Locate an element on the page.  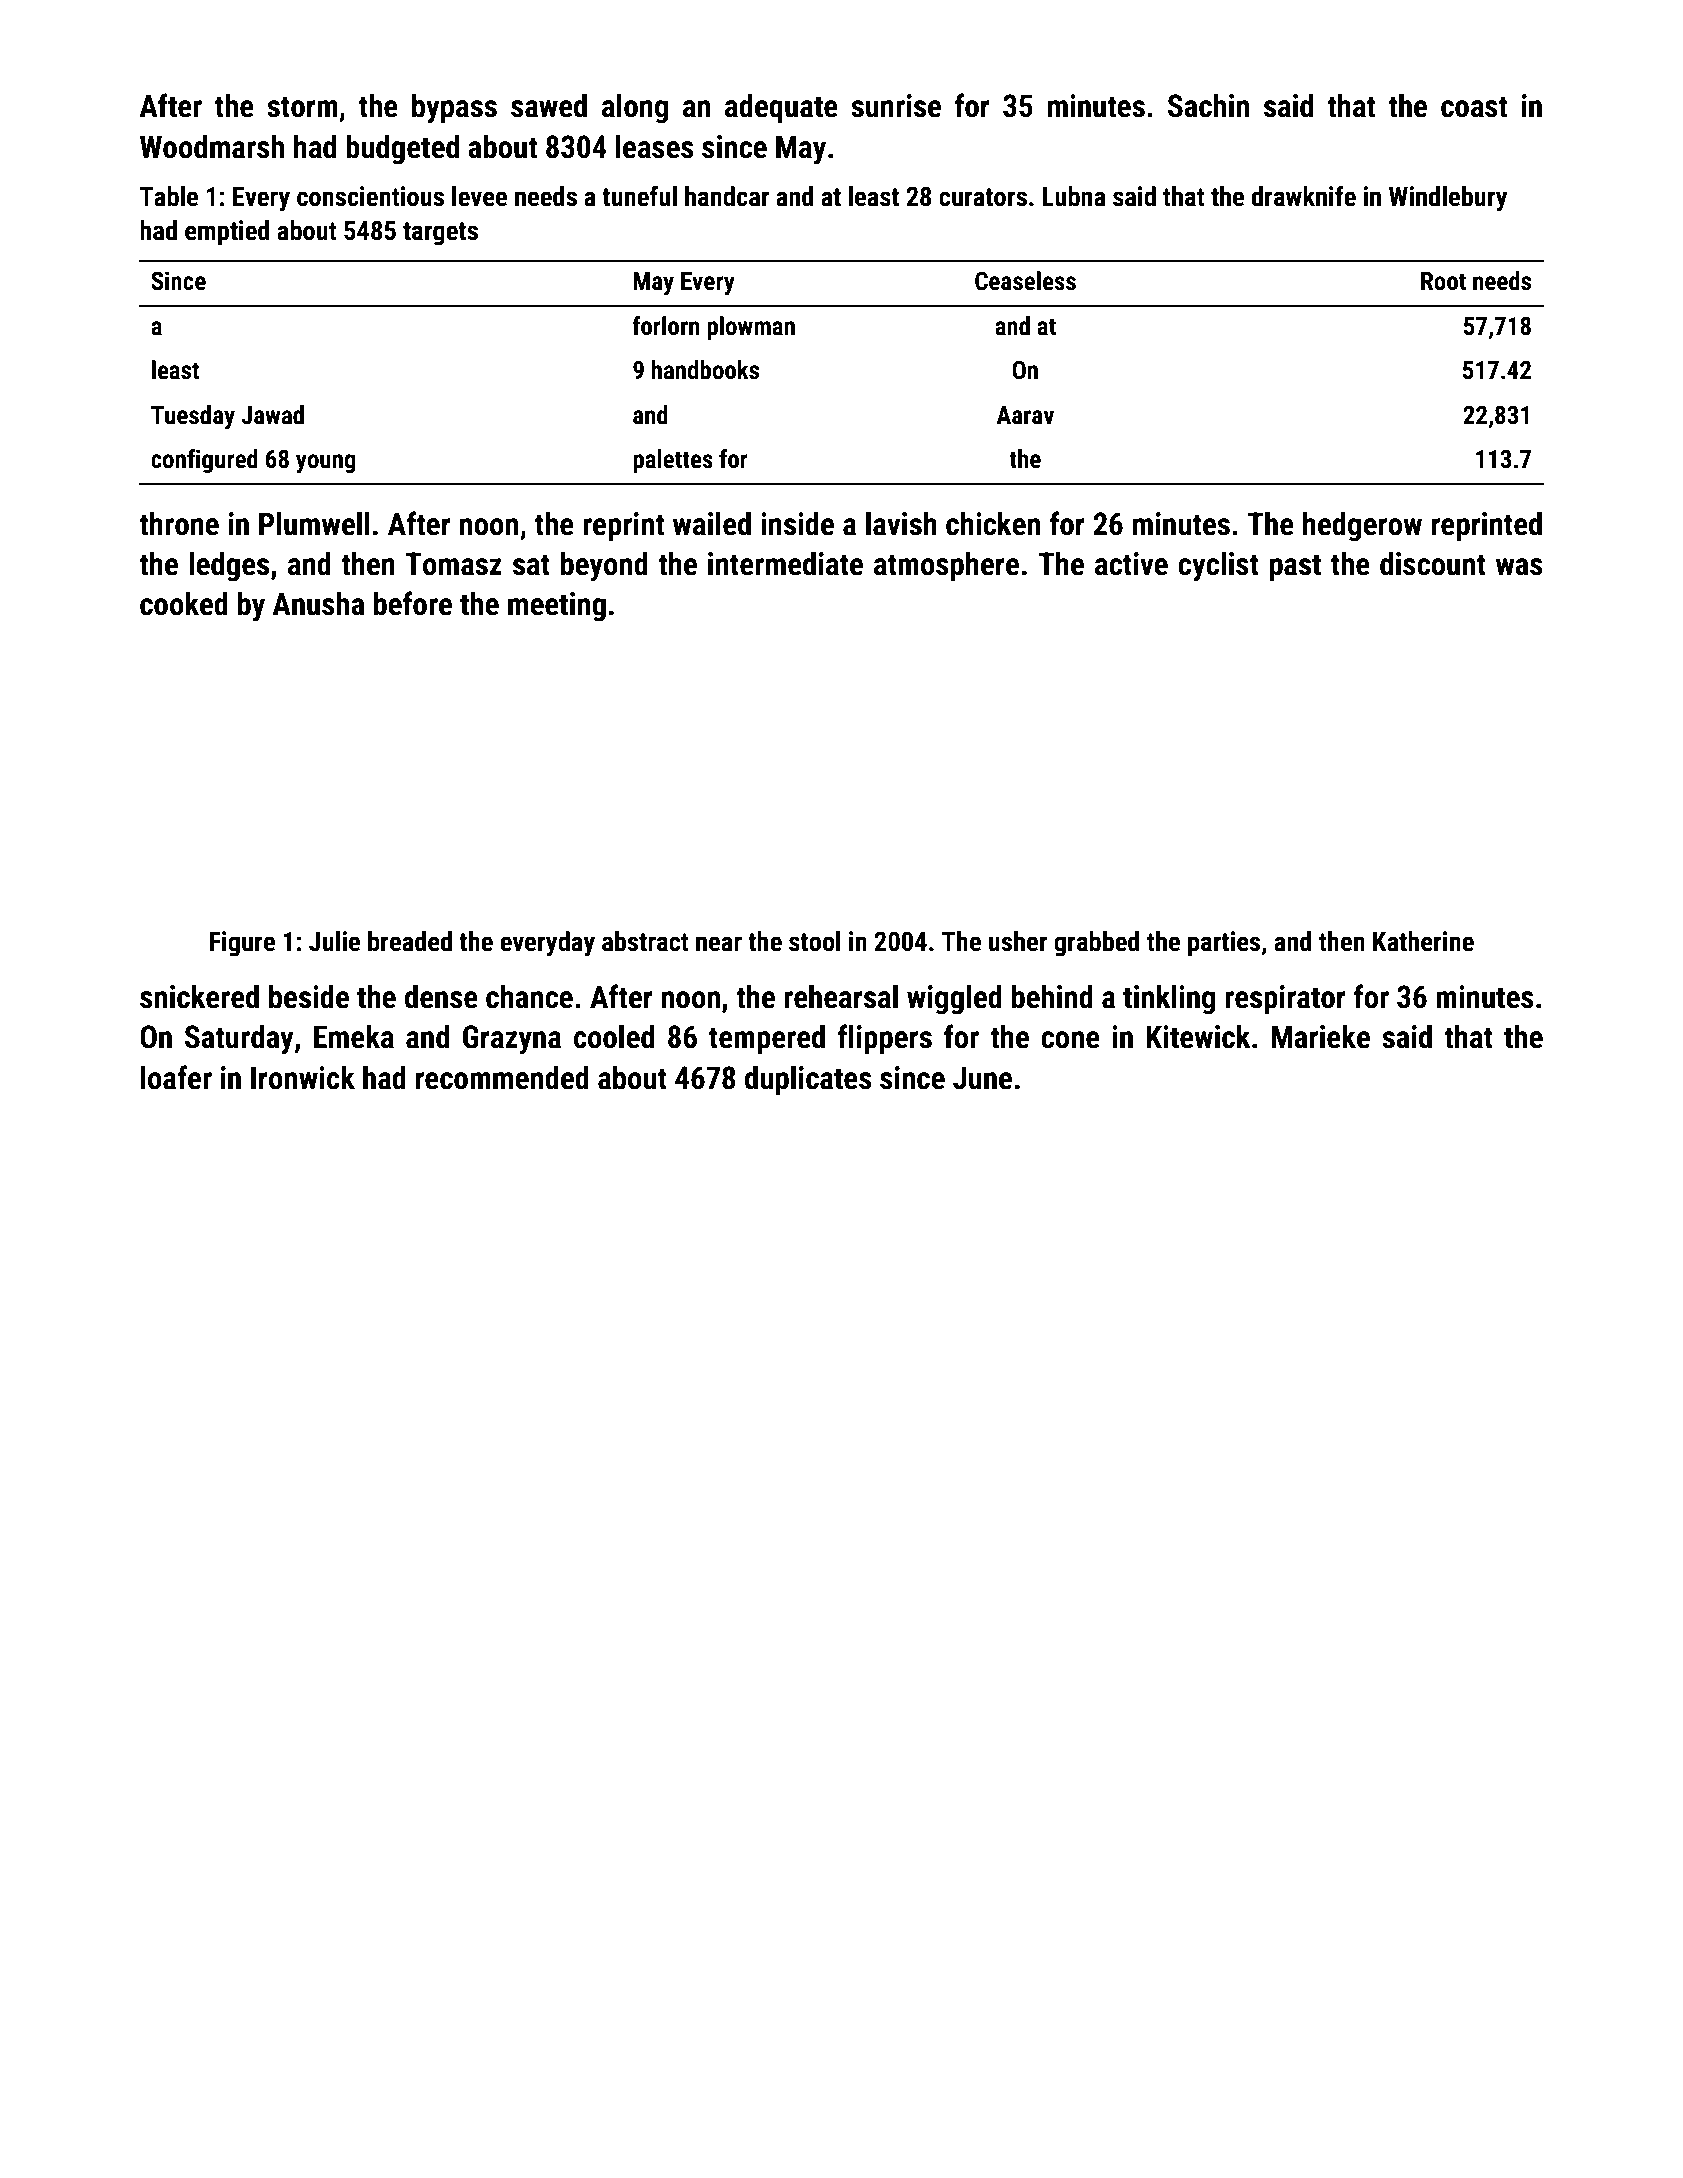
before is located at coordinates (413, 603).
